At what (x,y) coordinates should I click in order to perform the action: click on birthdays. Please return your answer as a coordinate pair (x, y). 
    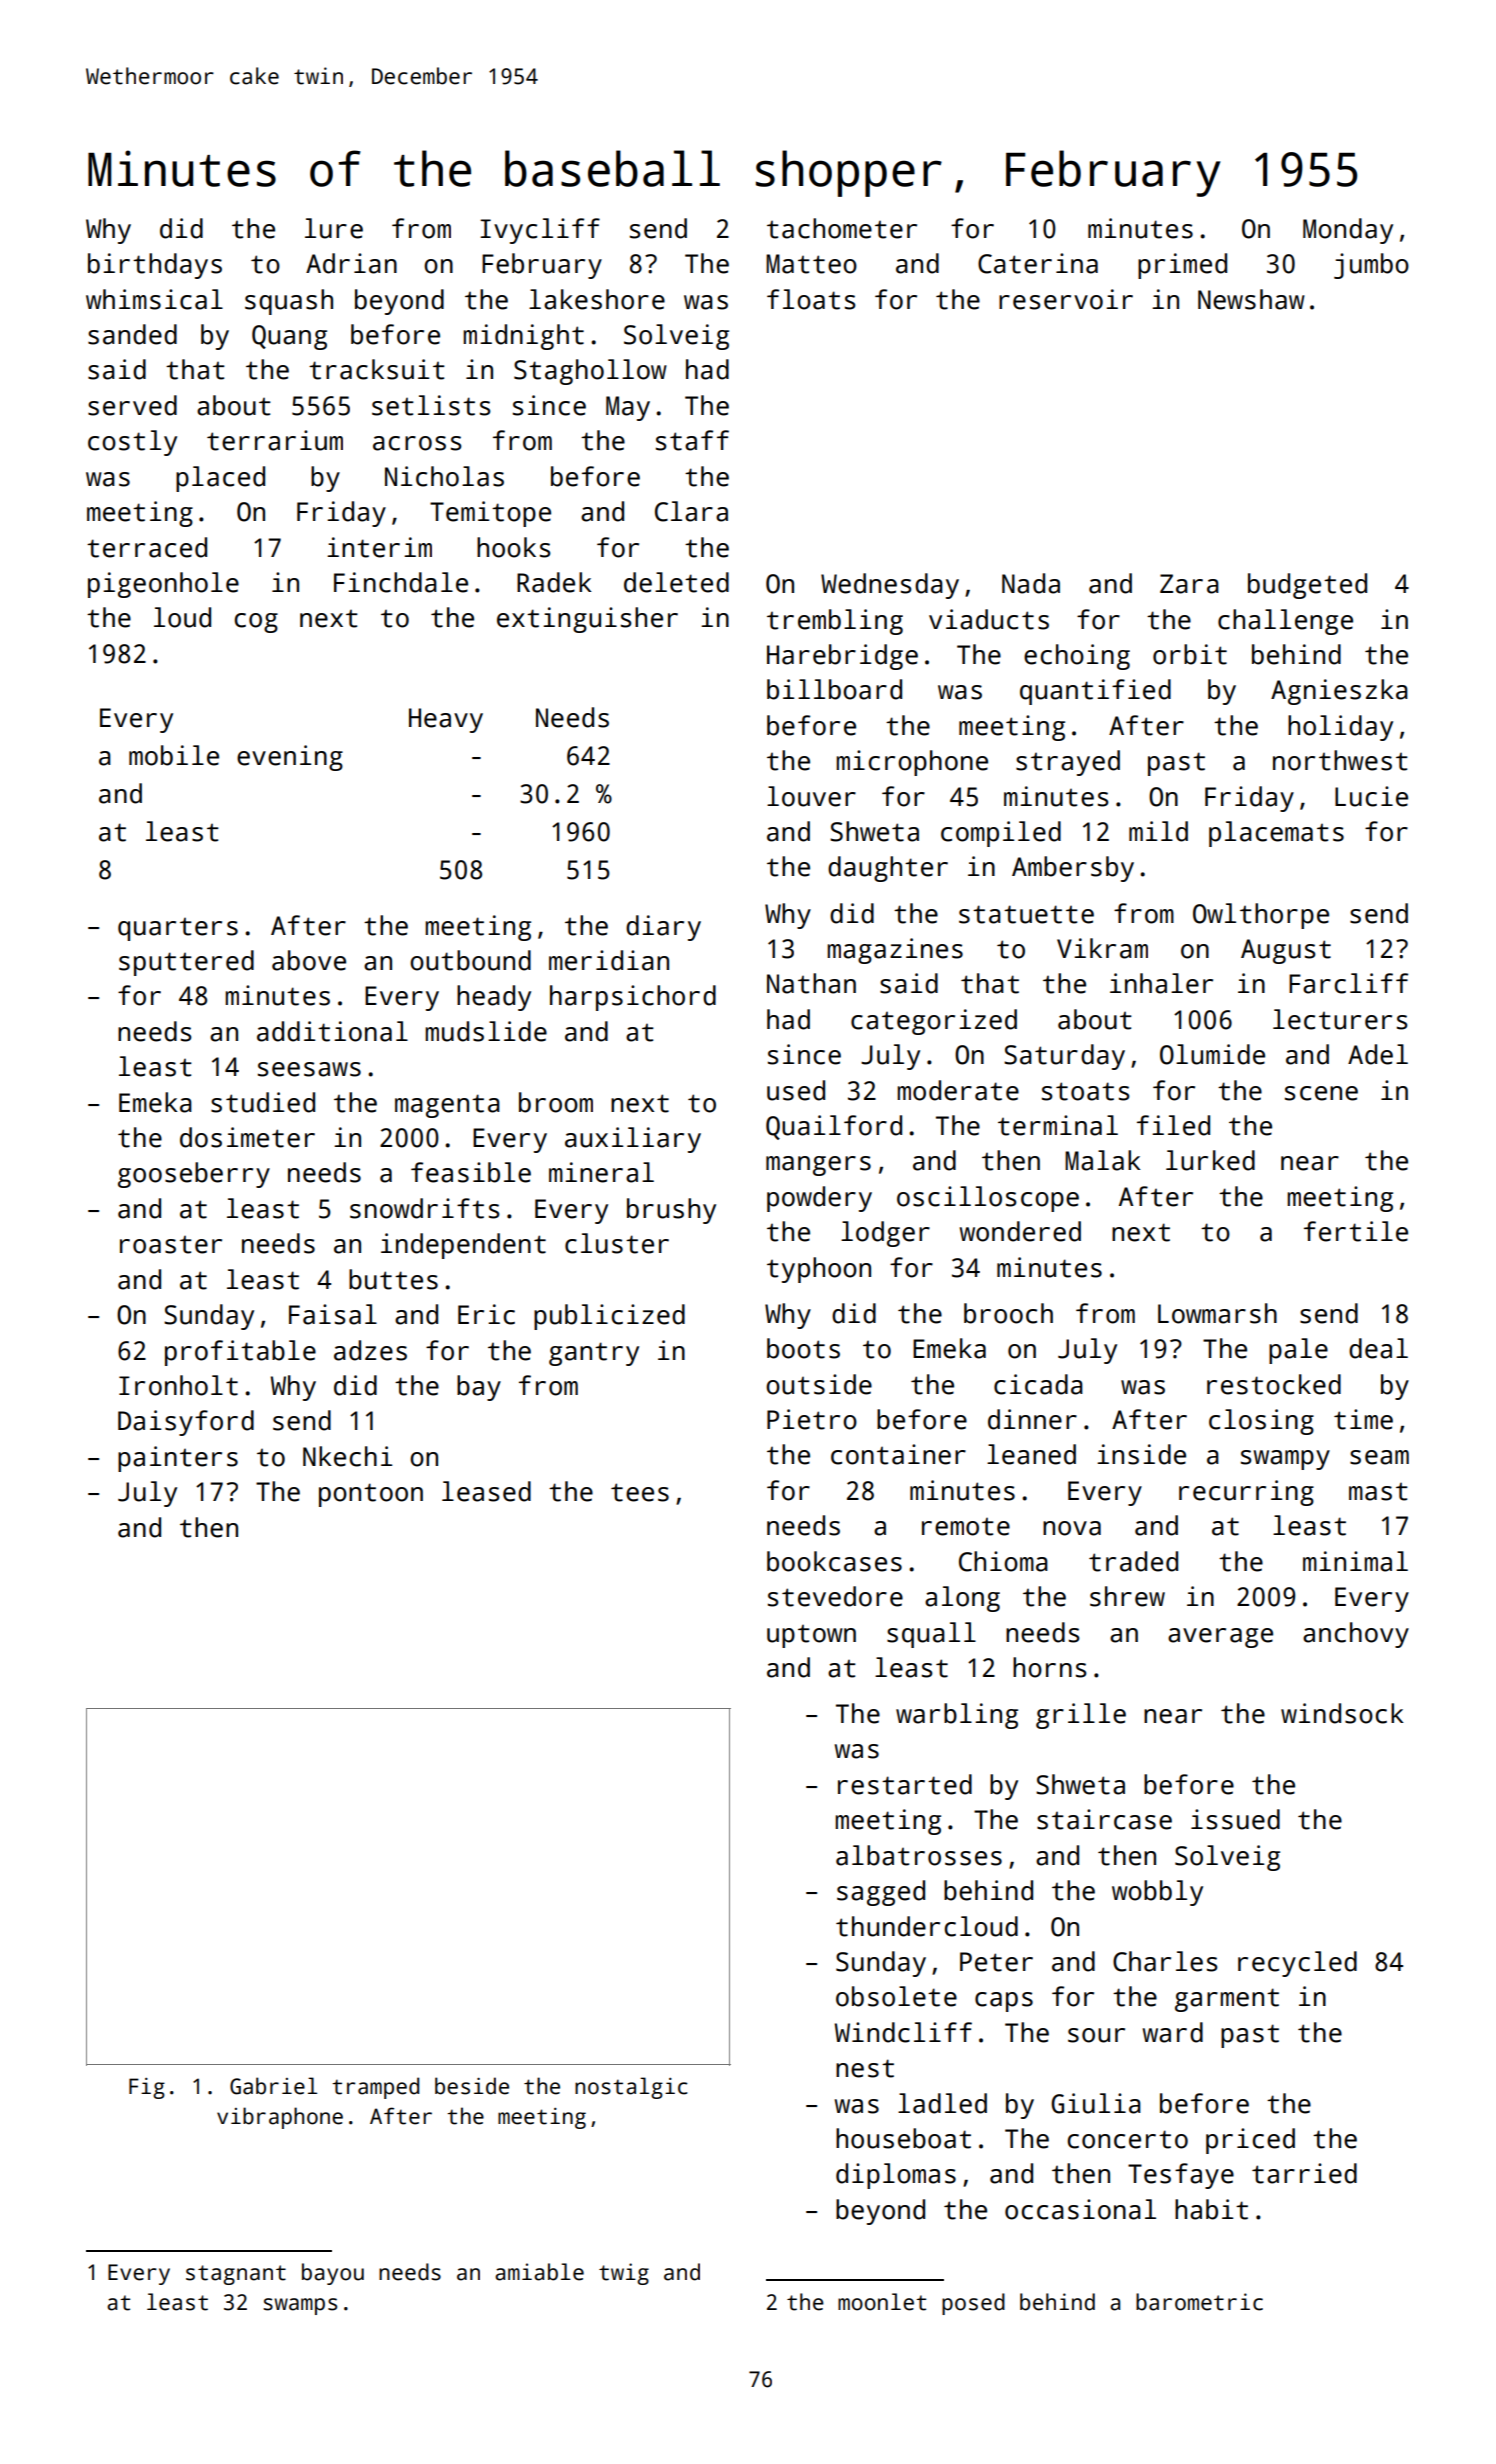
    Looking at the image, I should click on (155, 266).
